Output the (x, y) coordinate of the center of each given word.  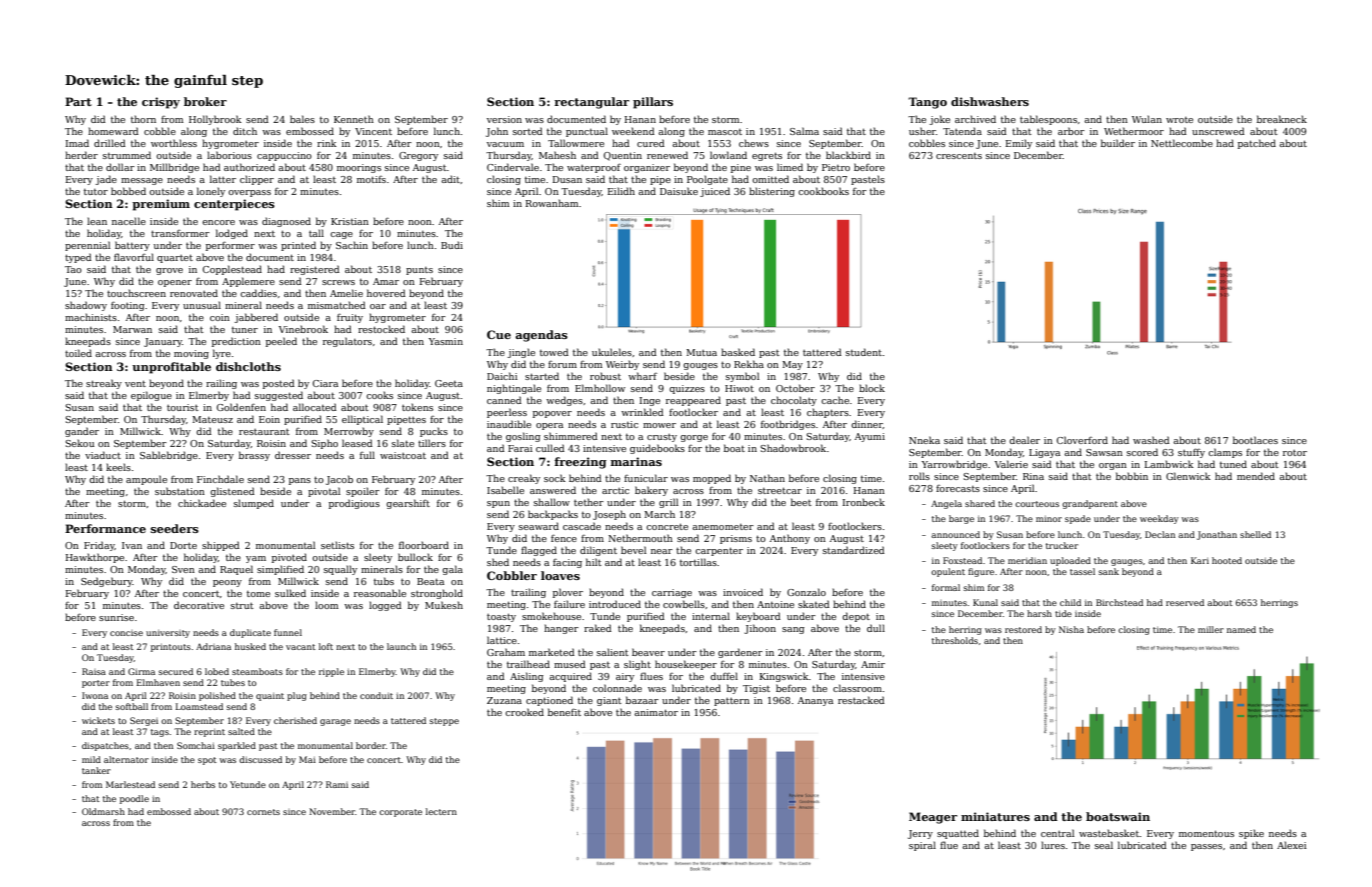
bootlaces (1255, 440)
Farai (520, 448)
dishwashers (990, 101)
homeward (113, 131)
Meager (933, 818)
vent (135, 383)
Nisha (1071, 629)
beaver (648, 652)
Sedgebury (107, 582)
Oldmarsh (103, 811)
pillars (653, 103)
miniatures (995, 816)
